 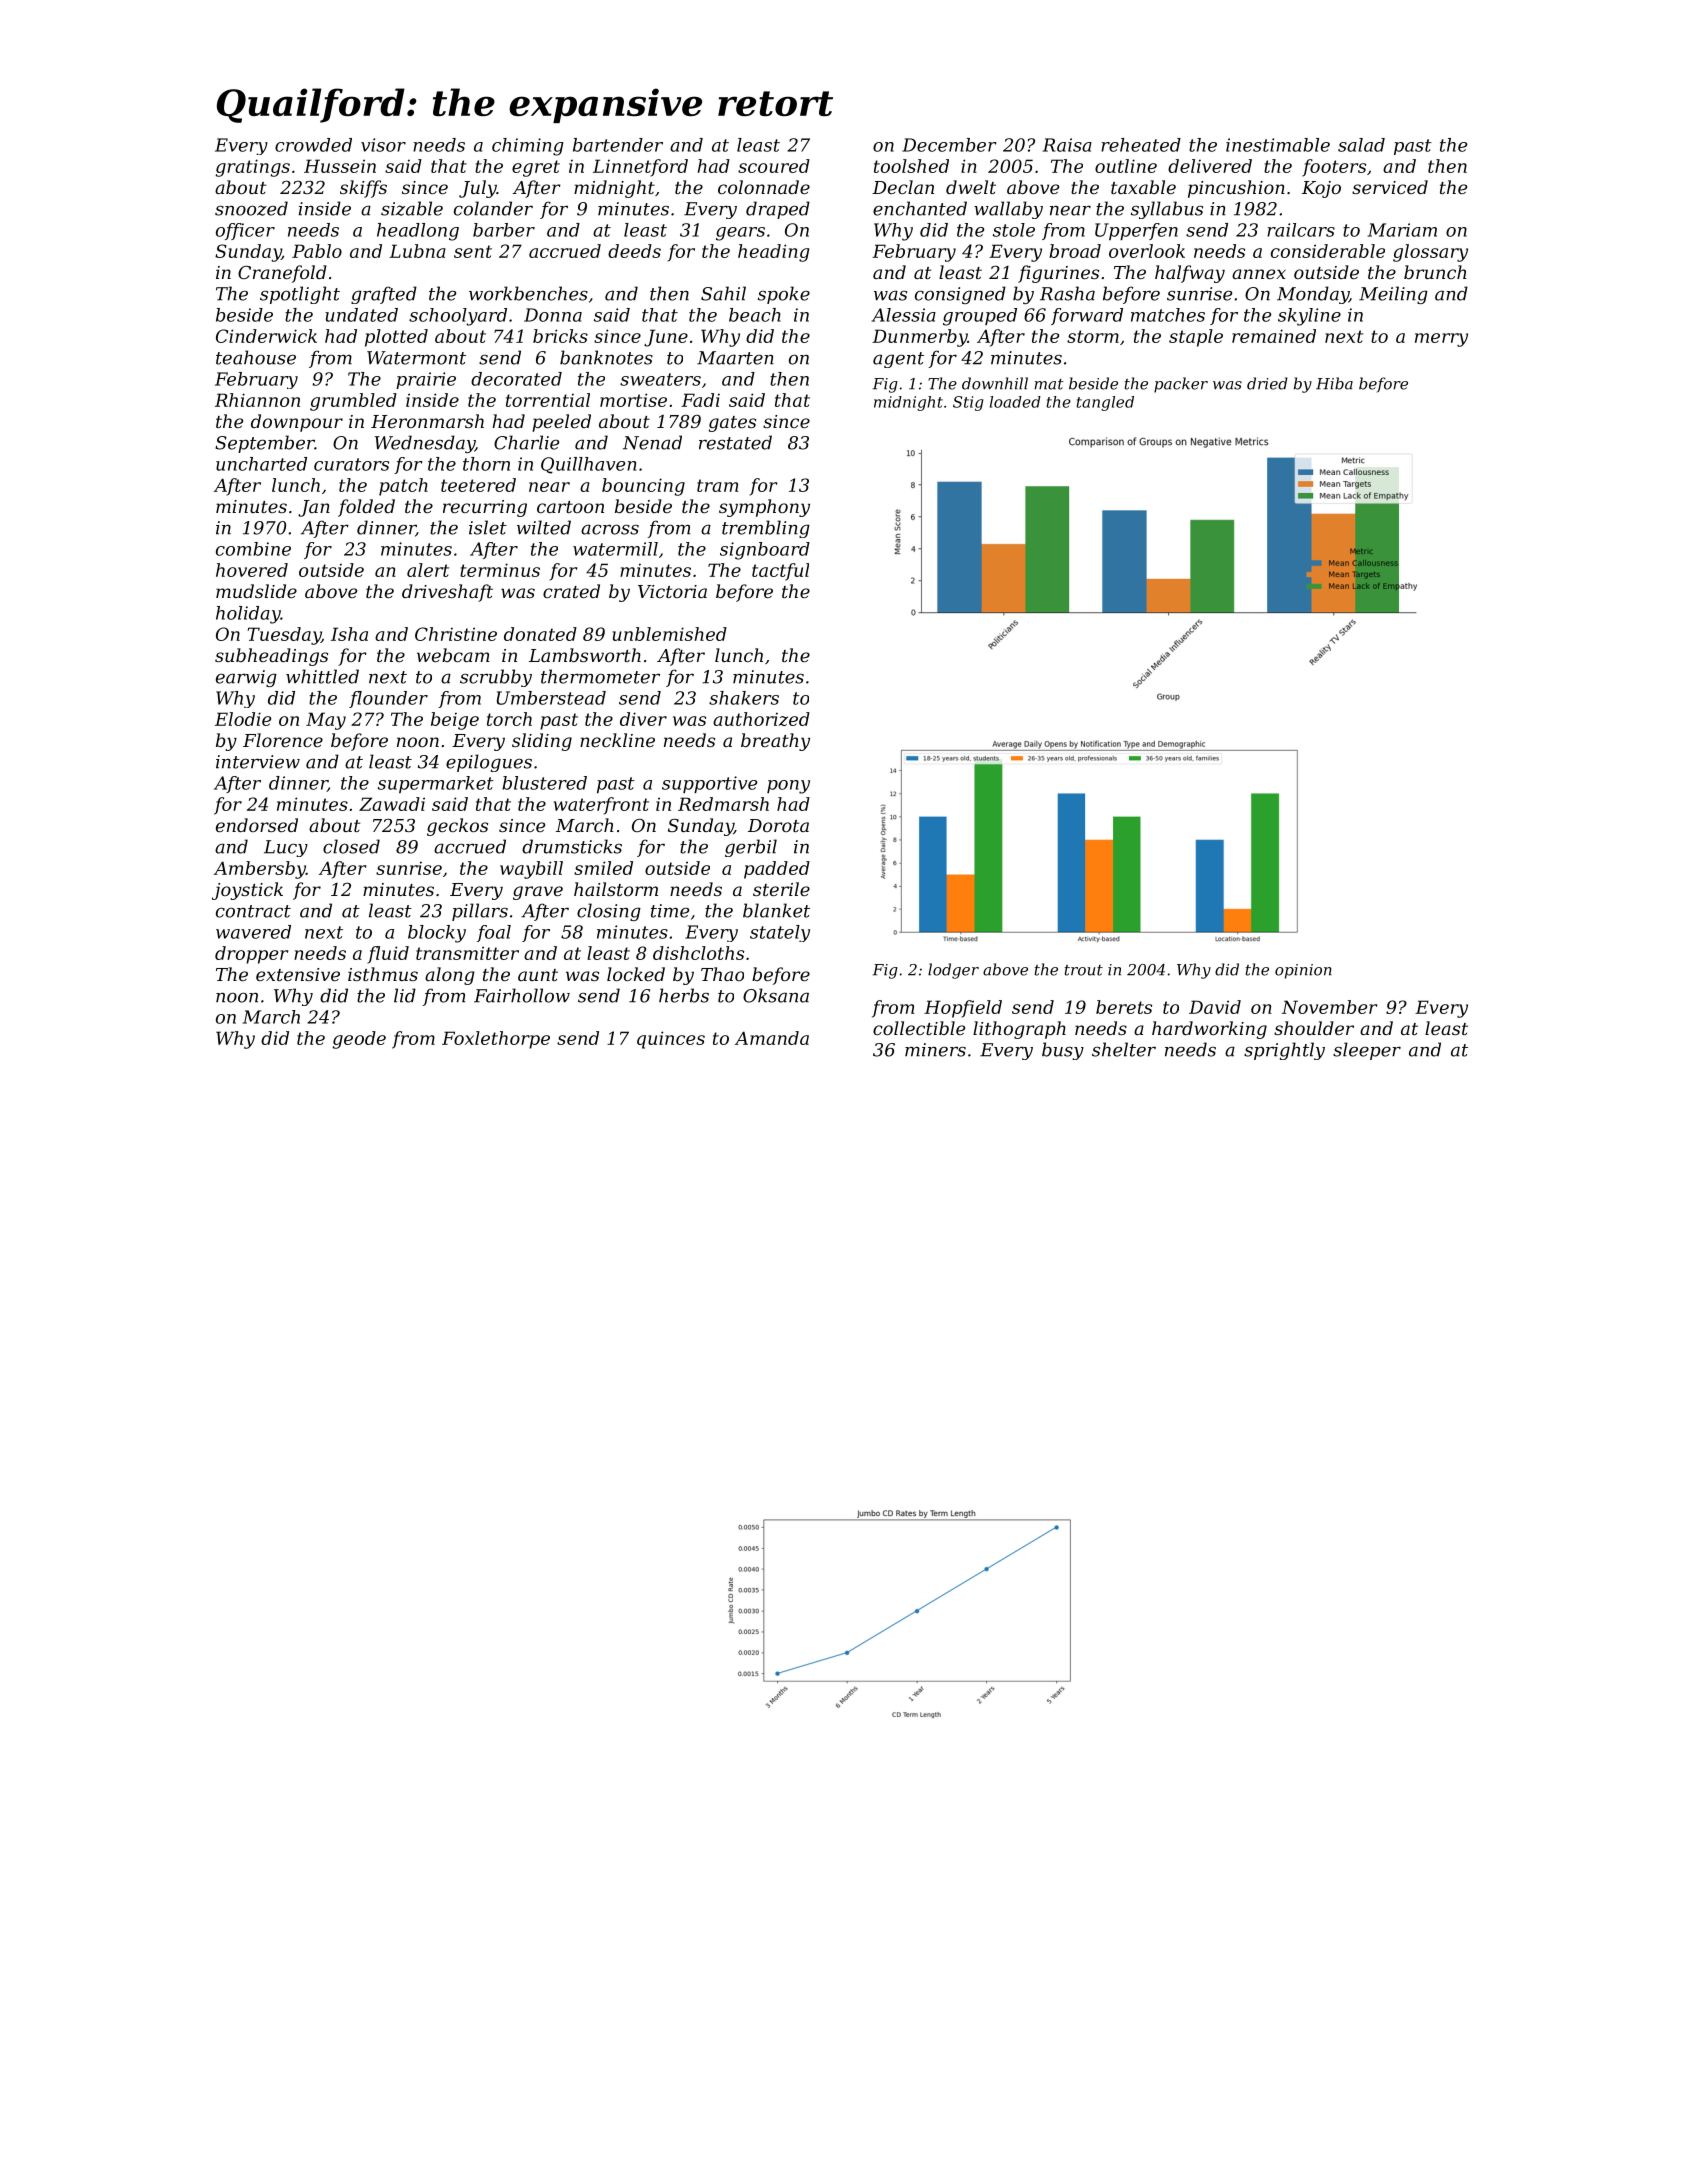 I want to click on spoke, so click(x=784, y=295).
